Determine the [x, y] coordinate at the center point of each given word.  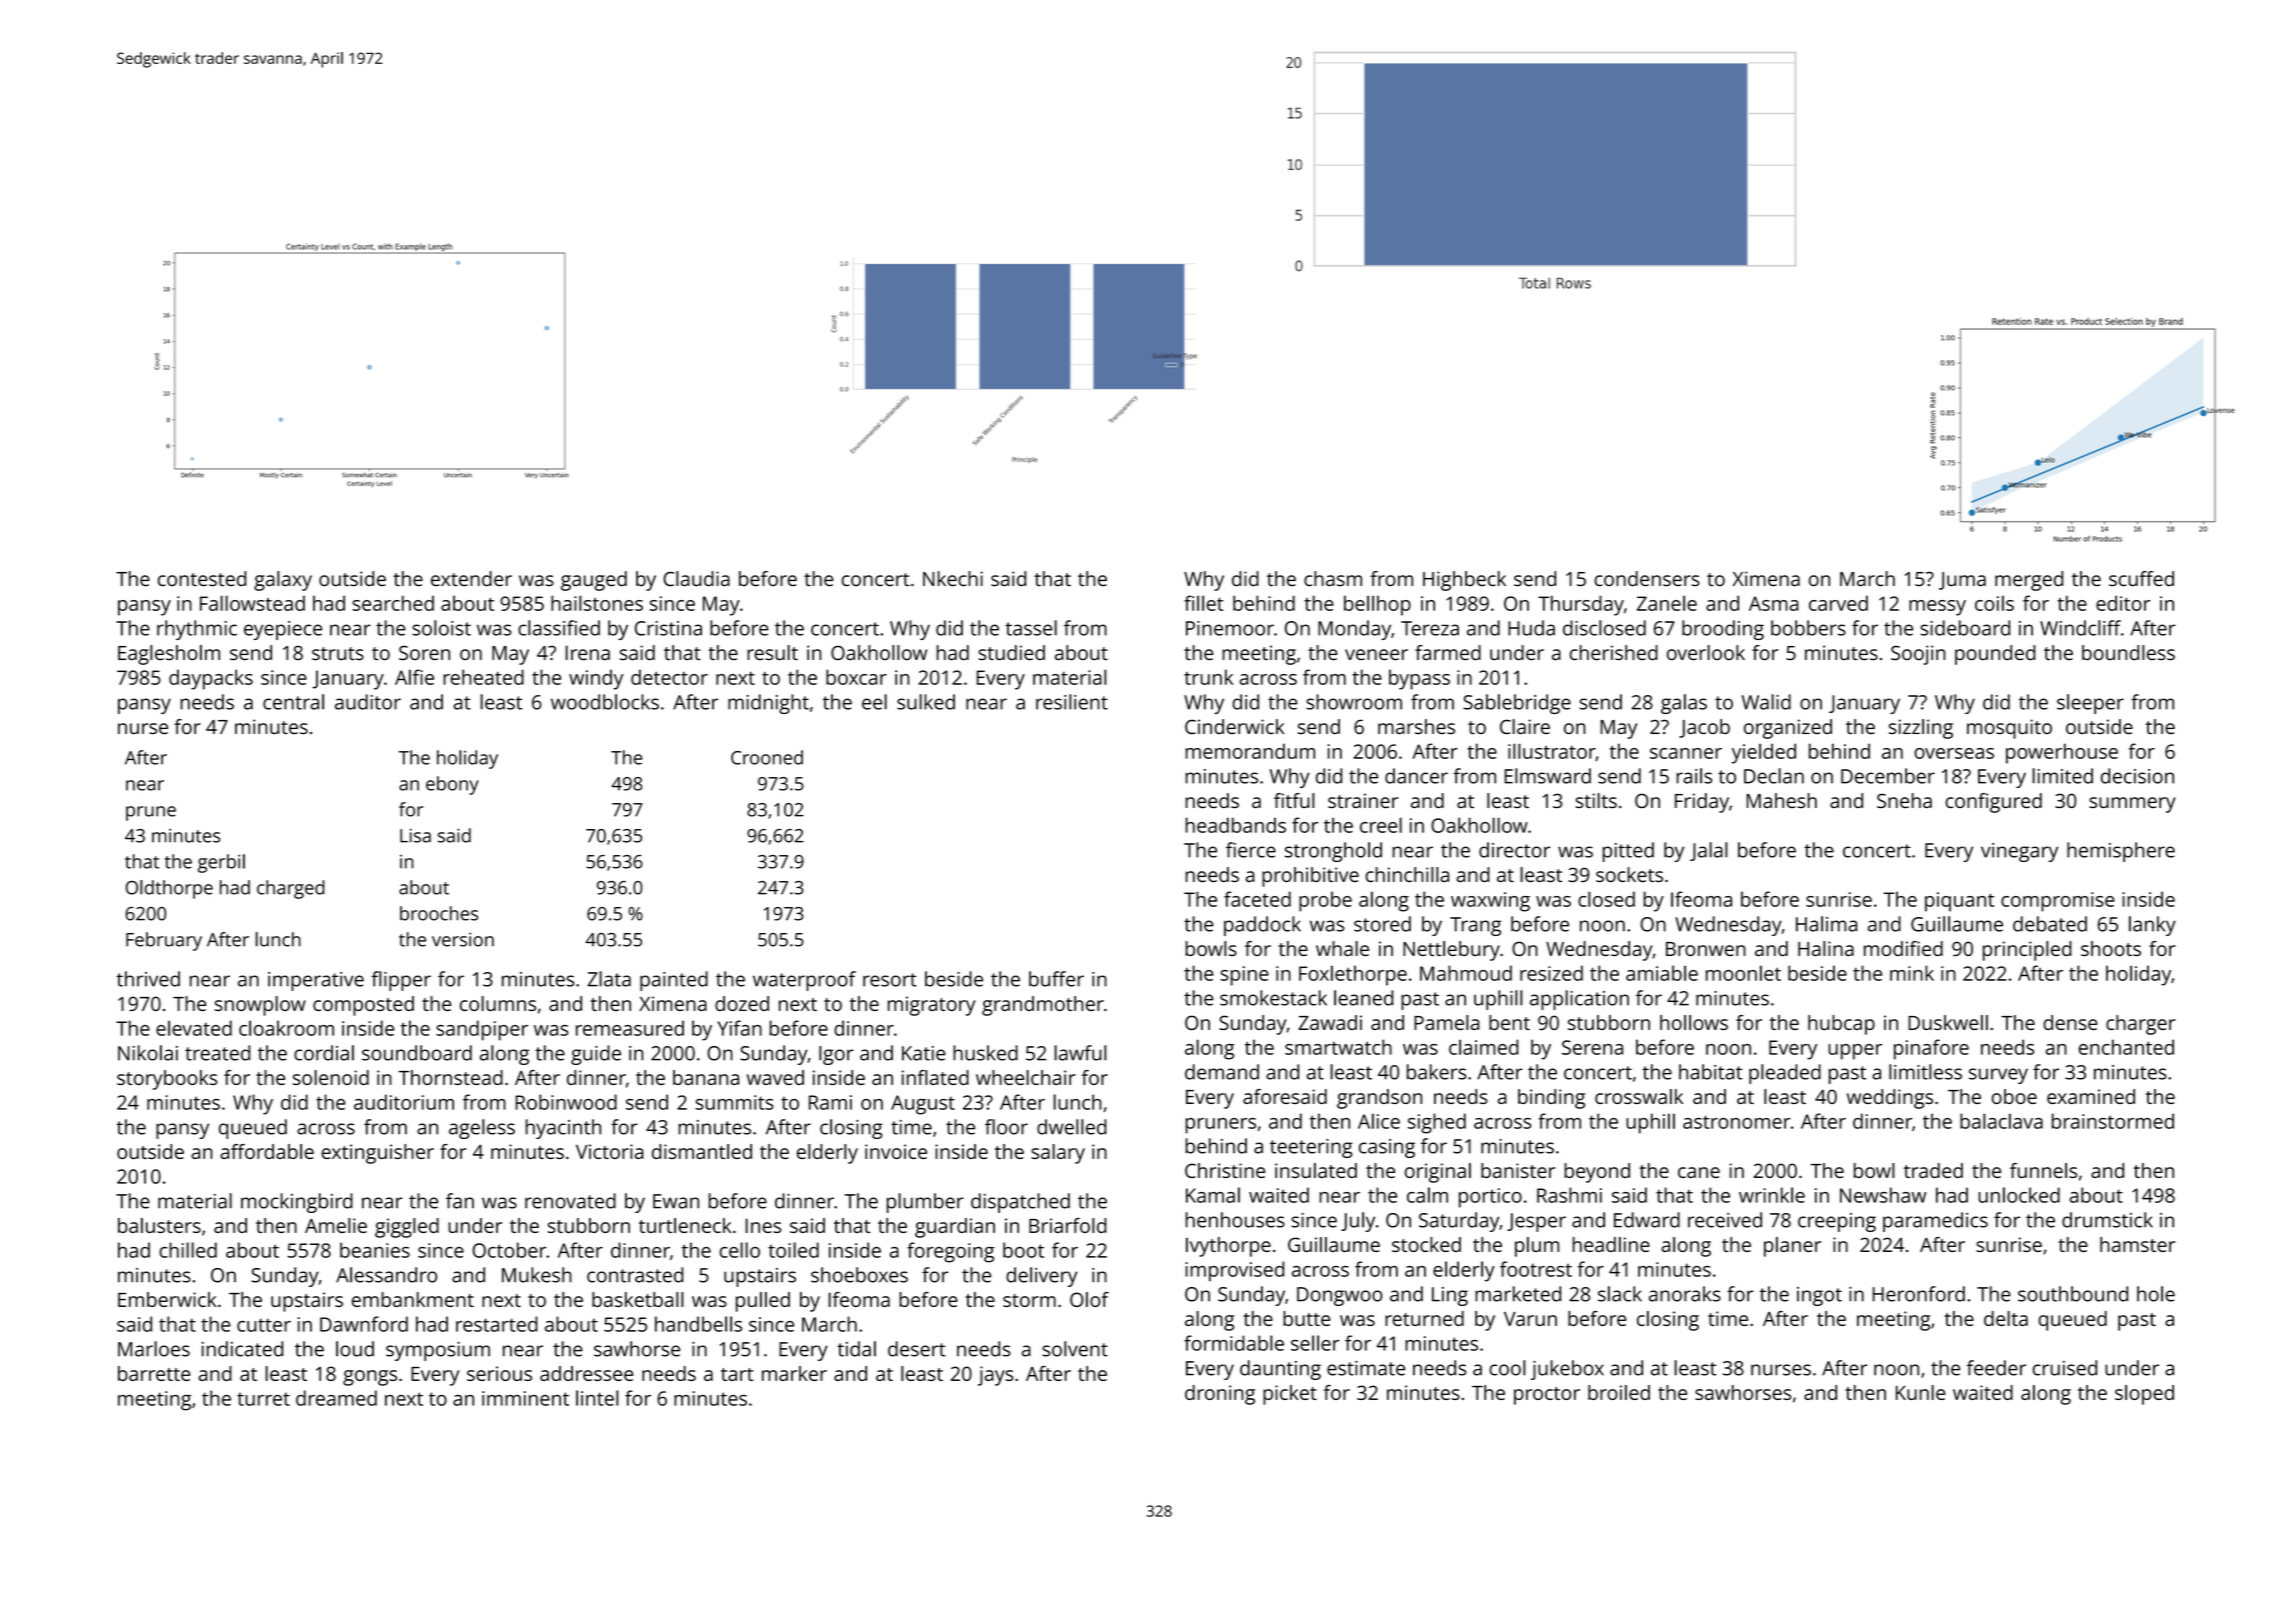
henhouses [1235, 1220]
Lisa [415, 836]
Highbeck [1464, 581]
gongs [370, 1378]
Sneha [1904, 800]
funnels [2043, 1170]
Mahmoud [1466, 973]
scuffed [2141, 579]
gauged [594, 581]
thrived [148, 979]
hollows [1694, 1022]
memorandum [1250, 751]
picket [1290, 1395]
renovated [570, 1201]
